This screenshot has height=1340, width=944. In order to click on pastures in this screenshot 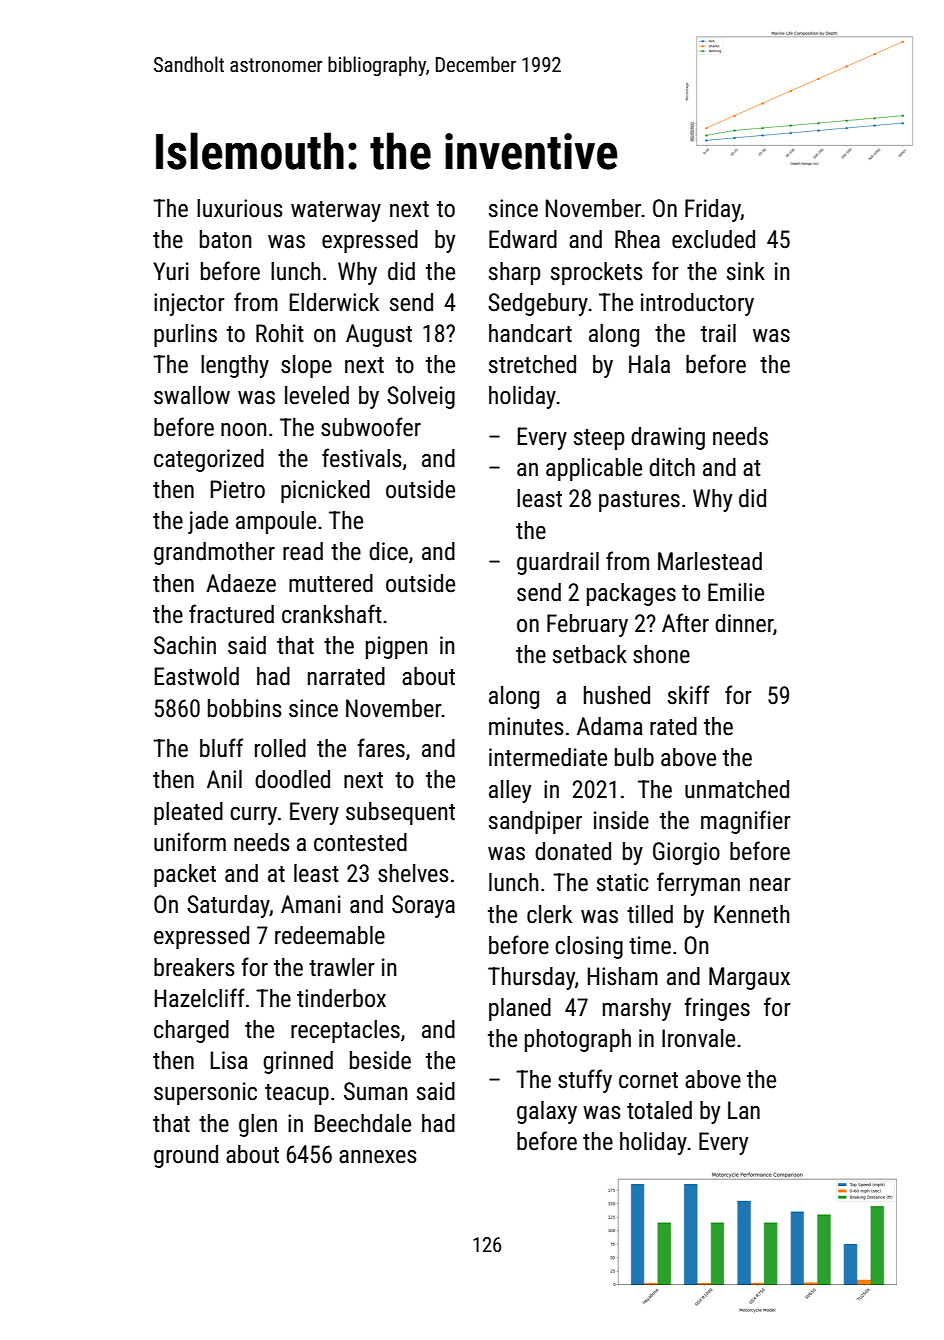, I will do `click(639, 501)`.
